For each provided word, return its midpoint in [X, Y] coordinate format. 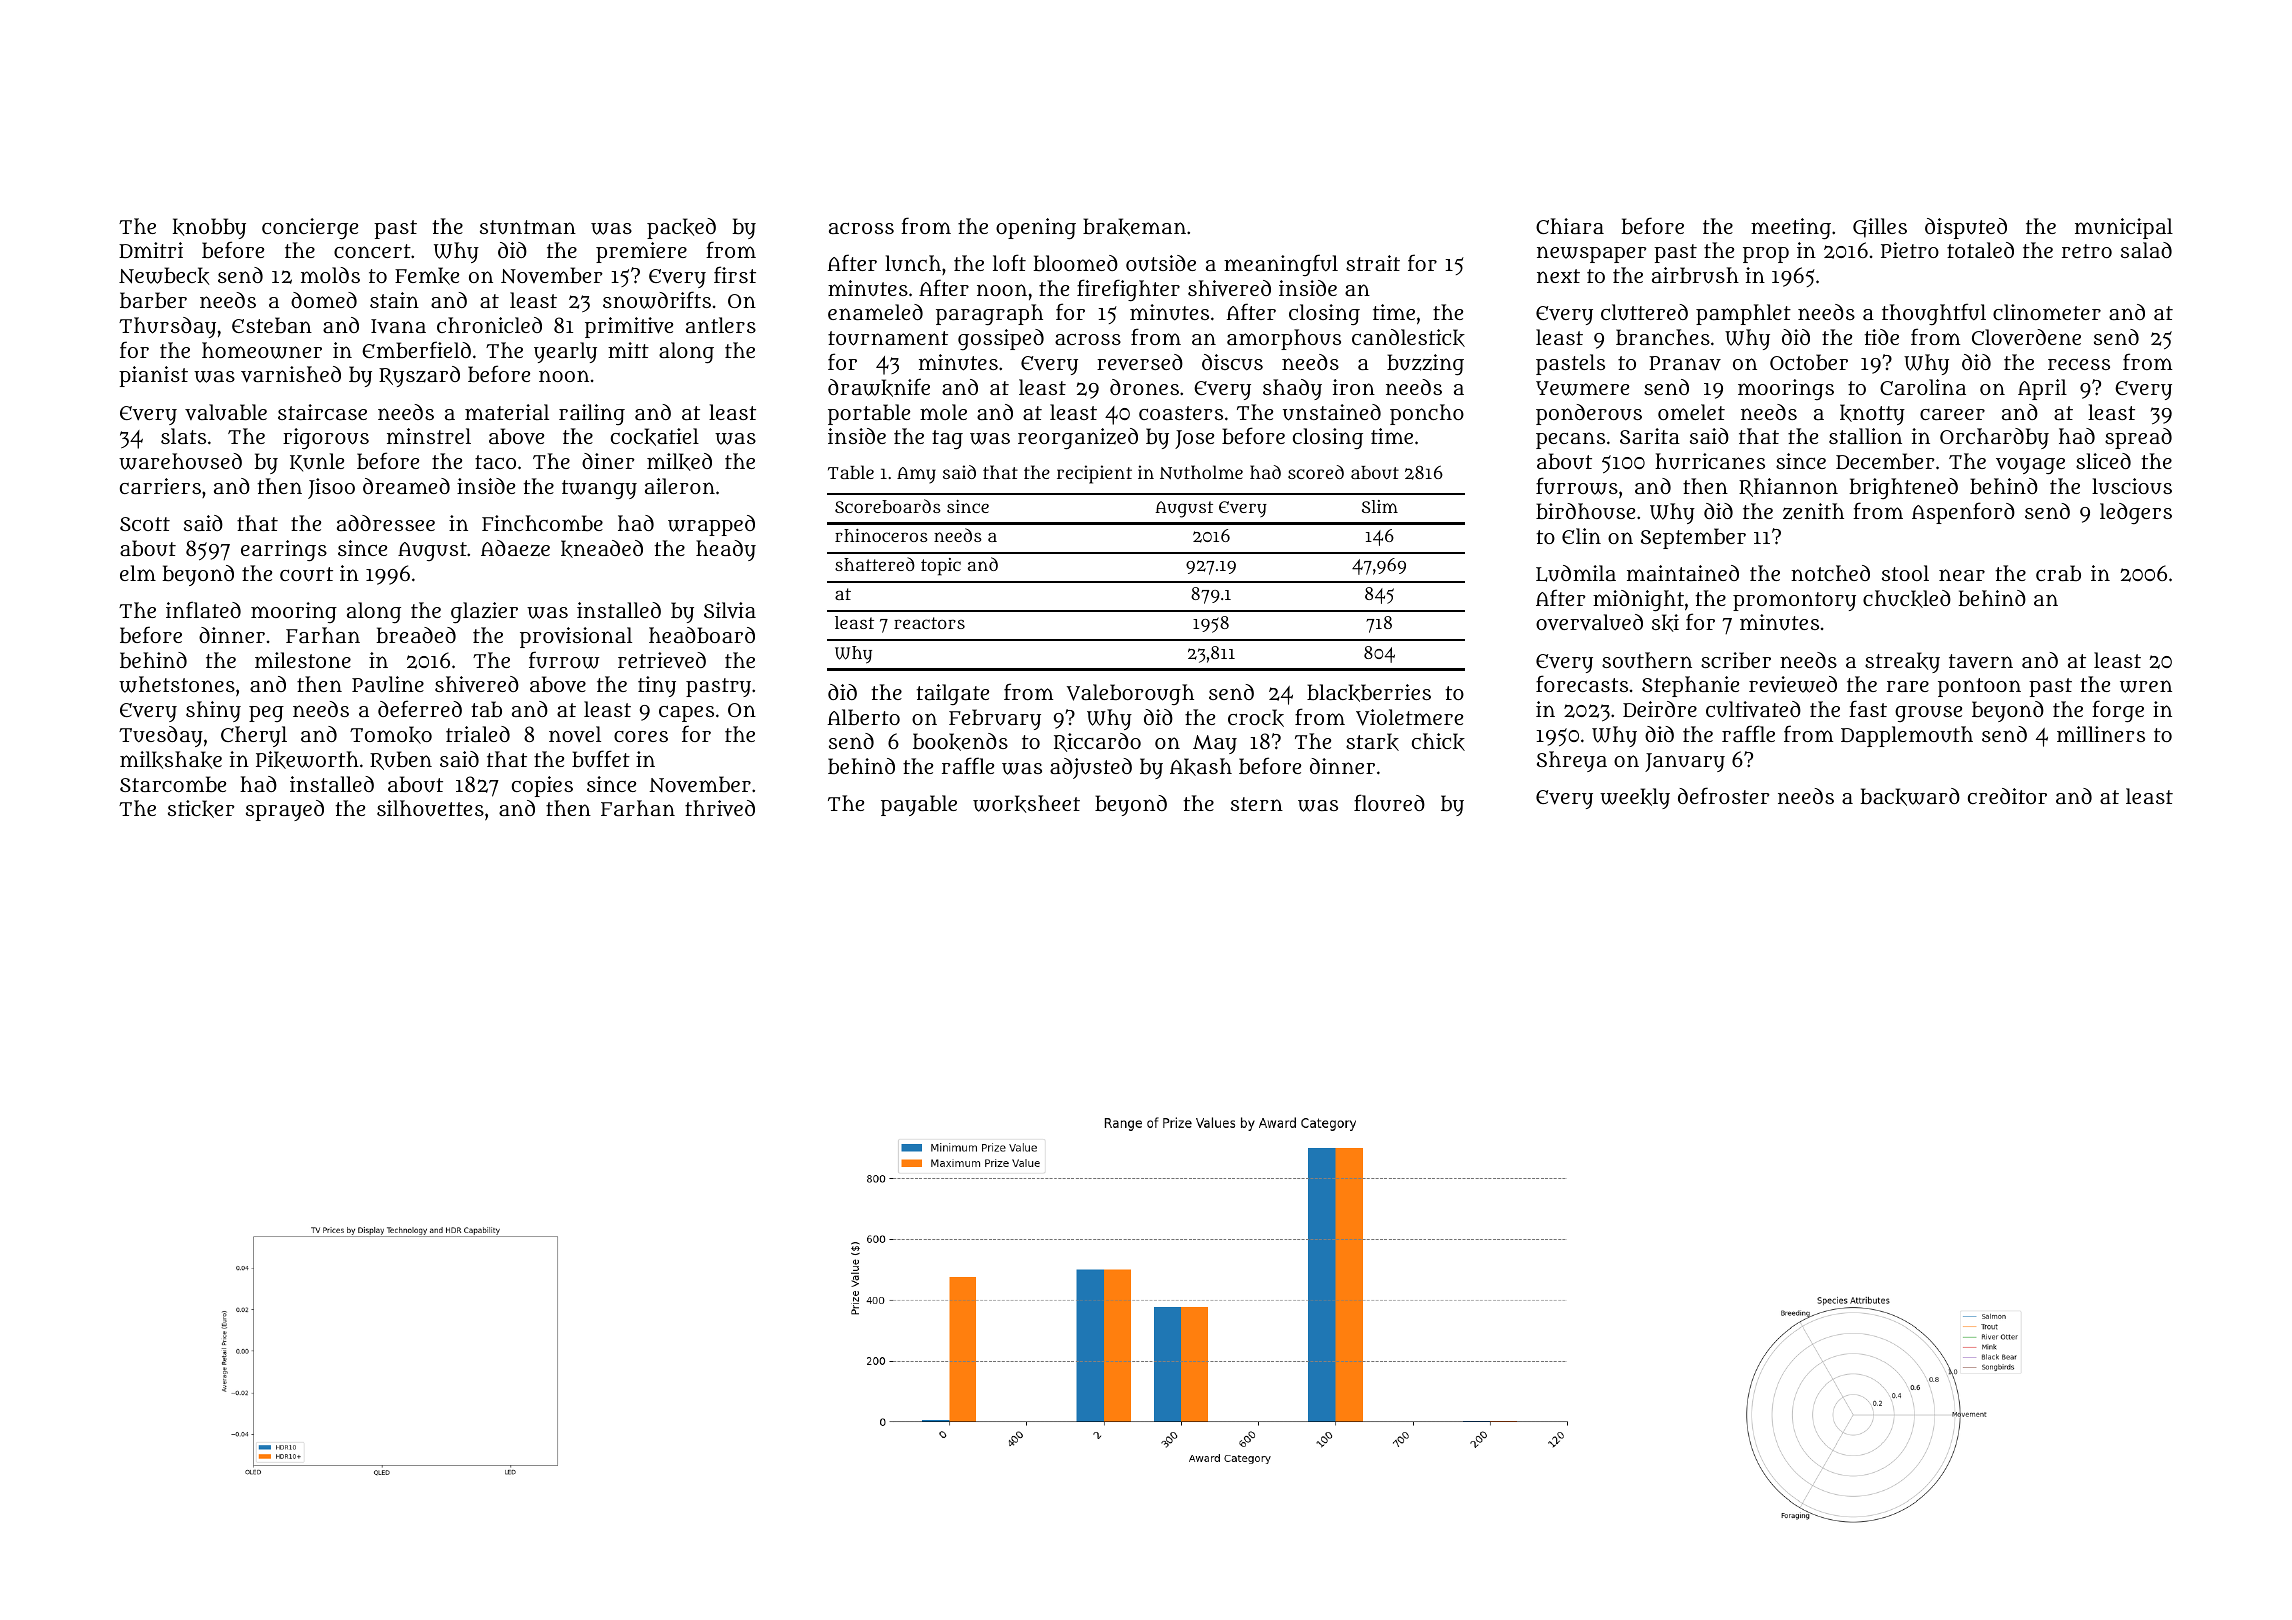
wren [2146, 686]
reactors [929, 623]
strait [1373, 263]
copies [542, 786]
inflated [203, 609]
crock [1256, 718]
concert [372, 251]
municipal [2124, 228]
